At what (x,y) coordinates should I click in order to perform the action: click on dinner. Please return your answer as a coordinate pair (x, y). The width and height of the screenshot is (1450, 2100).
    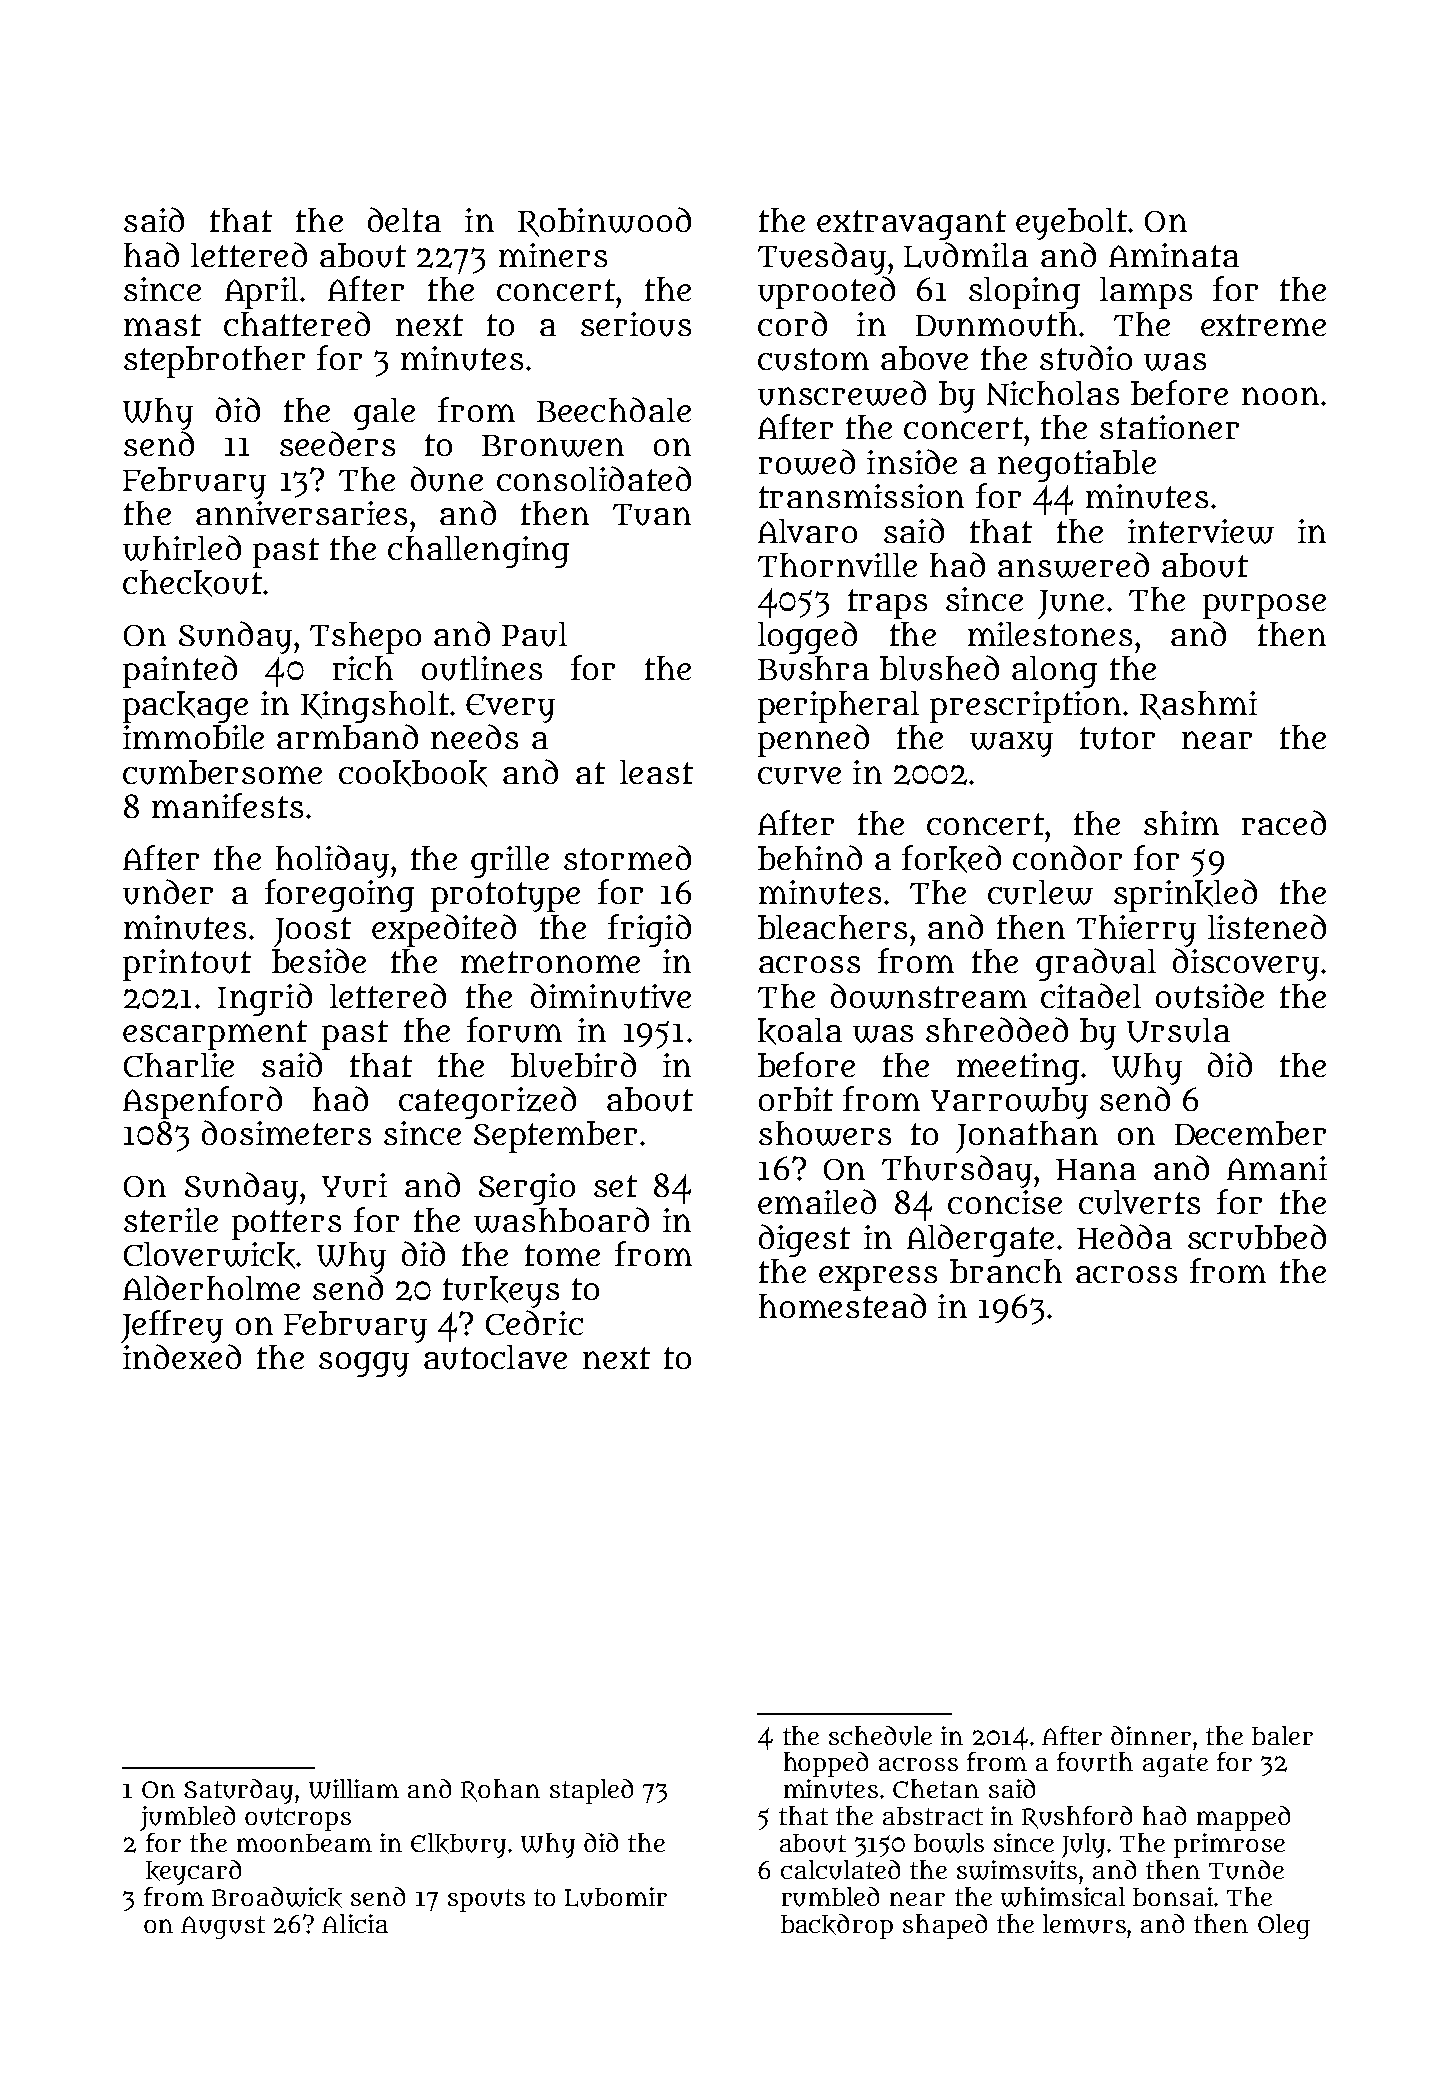
    Looking at the image, I should click on (1151, 1735).
